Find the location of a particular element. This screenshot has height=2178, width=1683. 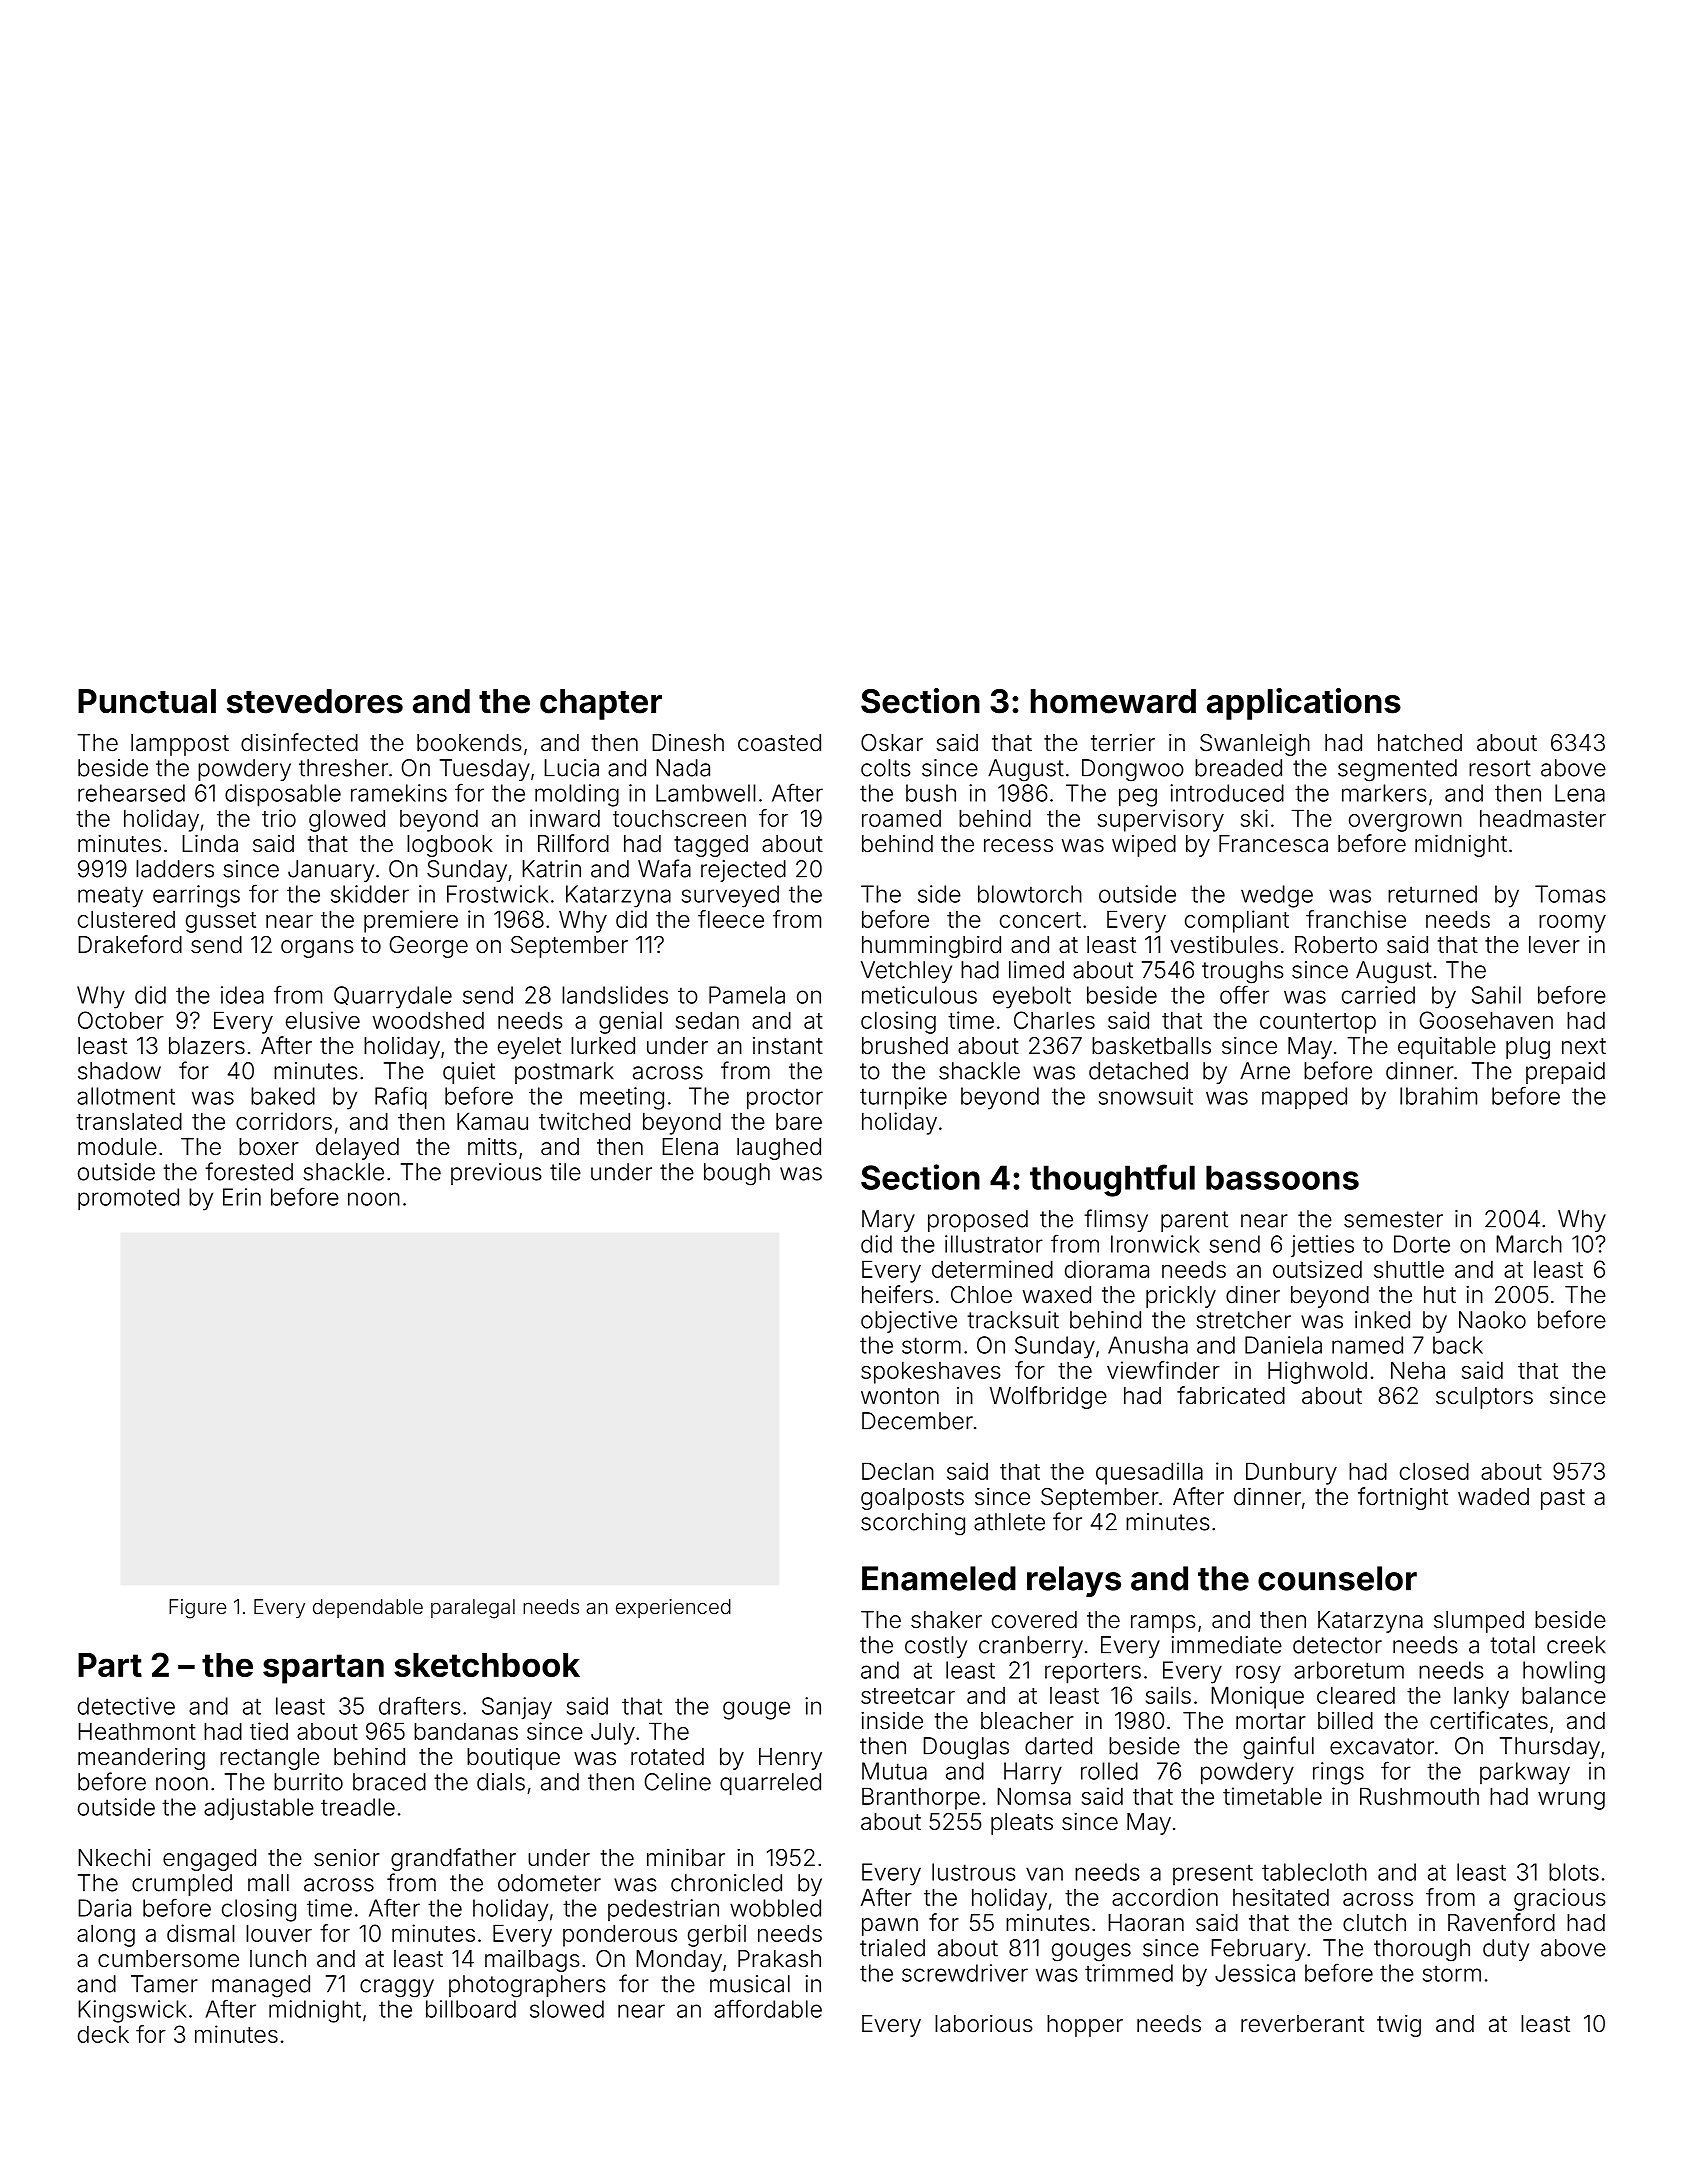

deck is located at coordinates (103, 2034).
